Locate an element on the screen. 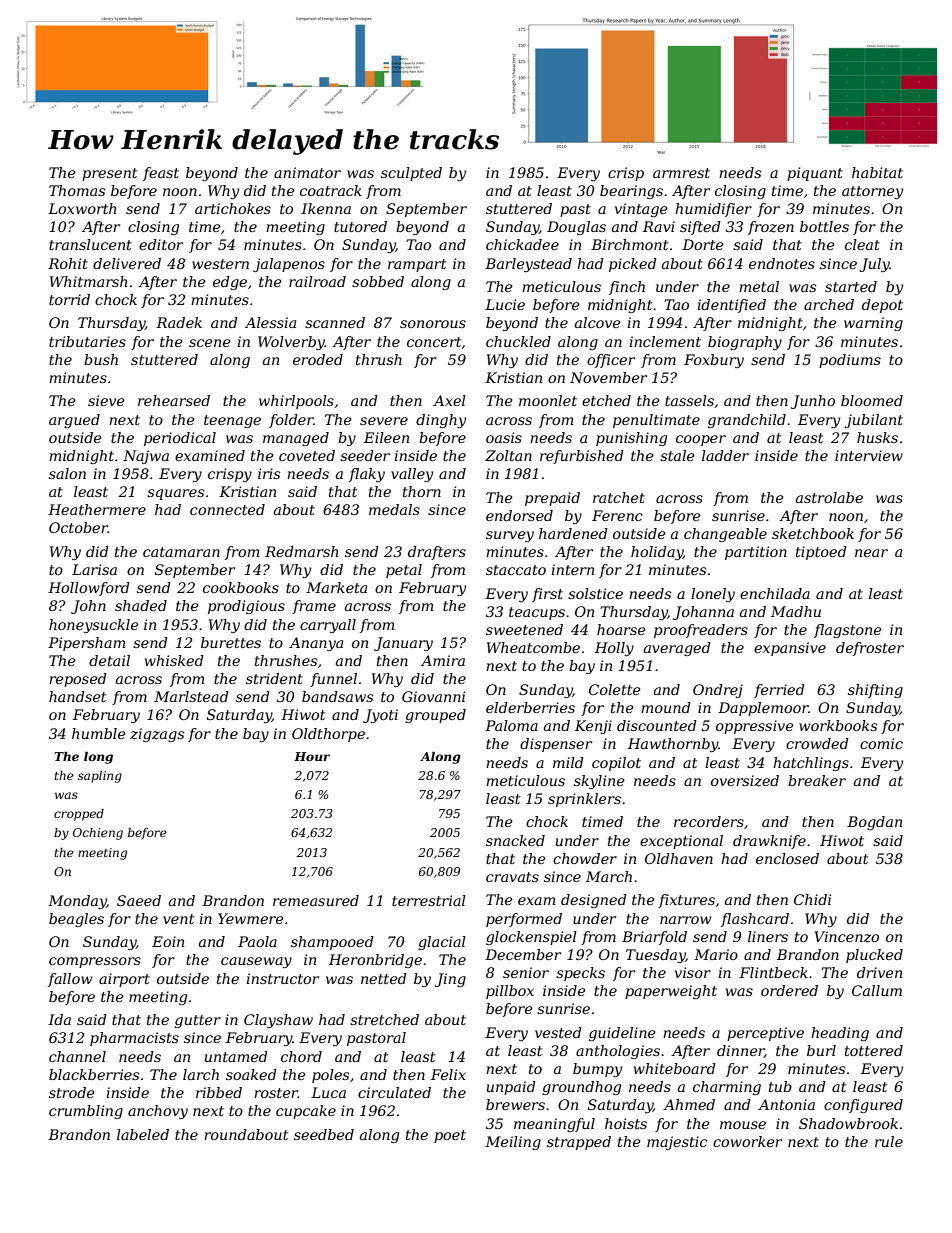 This screenshot has width=952, height=1233. feast is located at coordinates (161, 174).
